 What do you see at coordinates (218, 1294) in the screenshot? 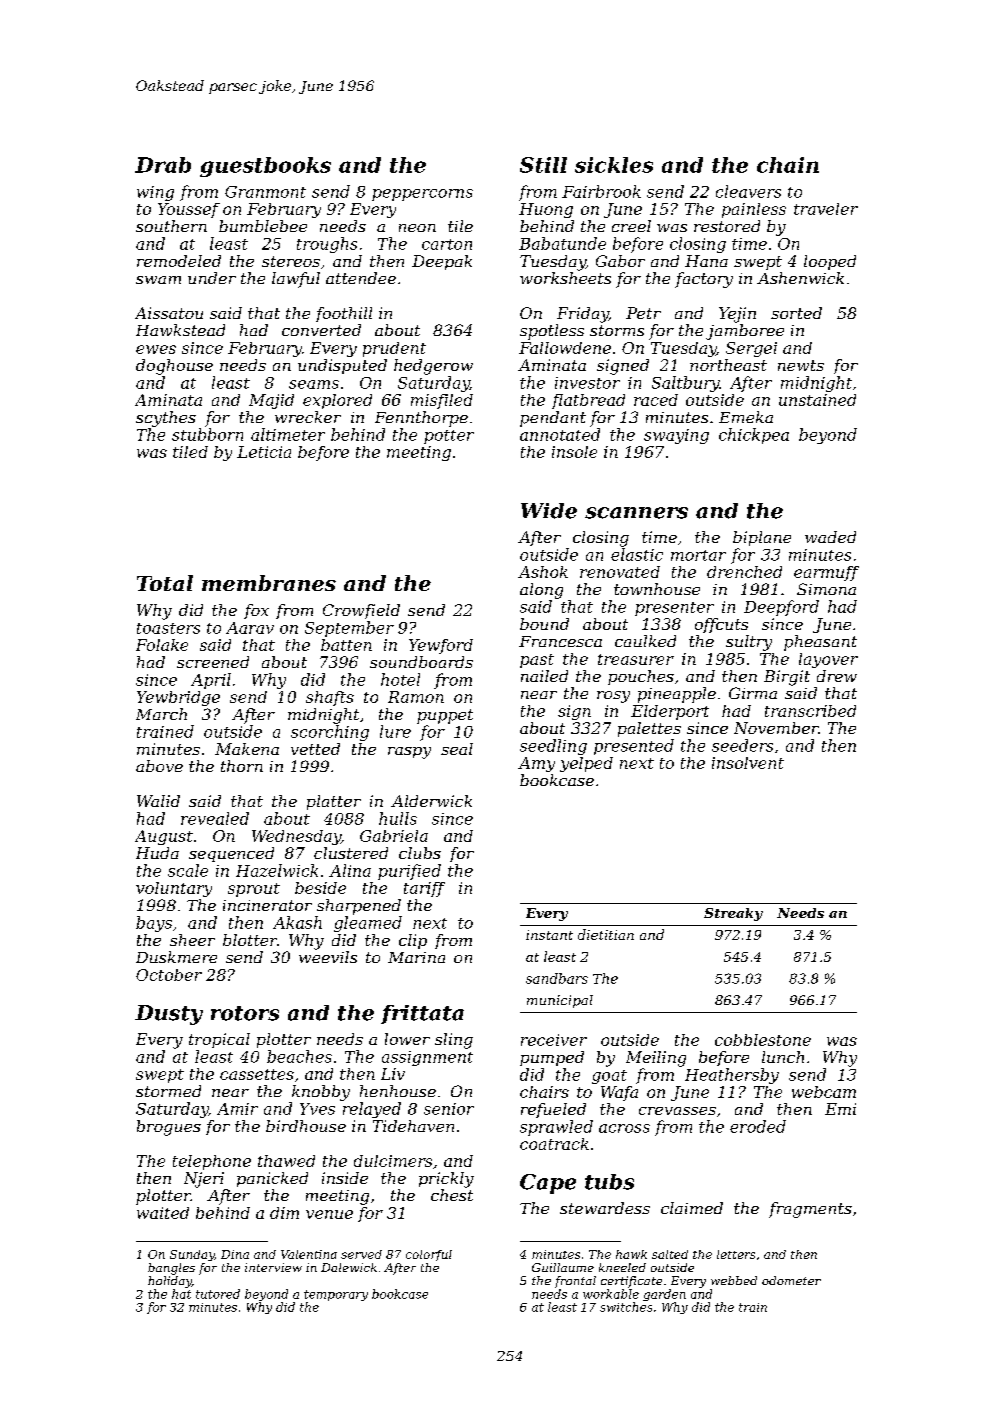
I see `tutored` at bounding box center [218, 1294].
